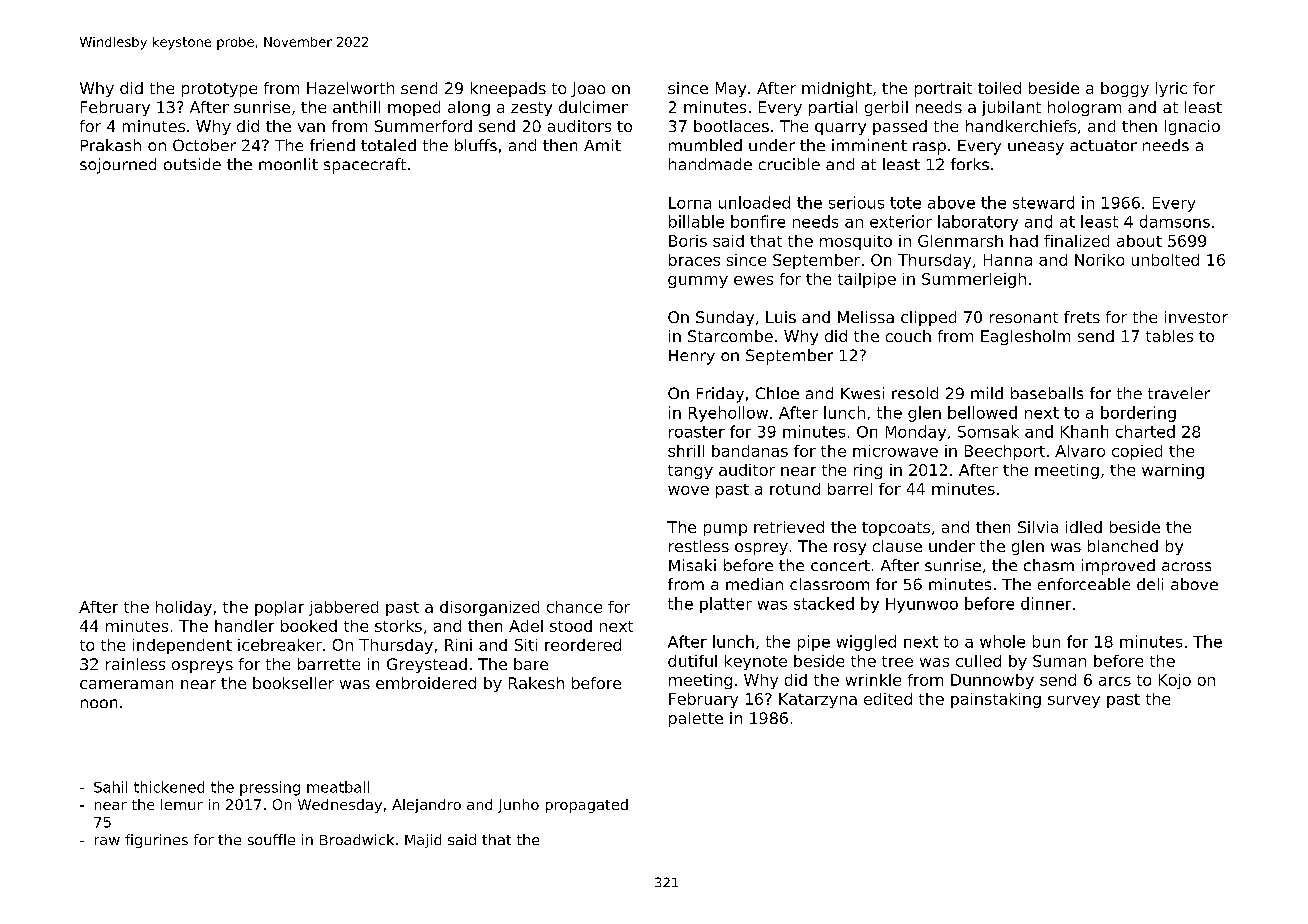 The image size is (1308, 924). What do you see at coordinates (204, 145) in the screenshot?
I see `October` at bounding box center [204, 145].
